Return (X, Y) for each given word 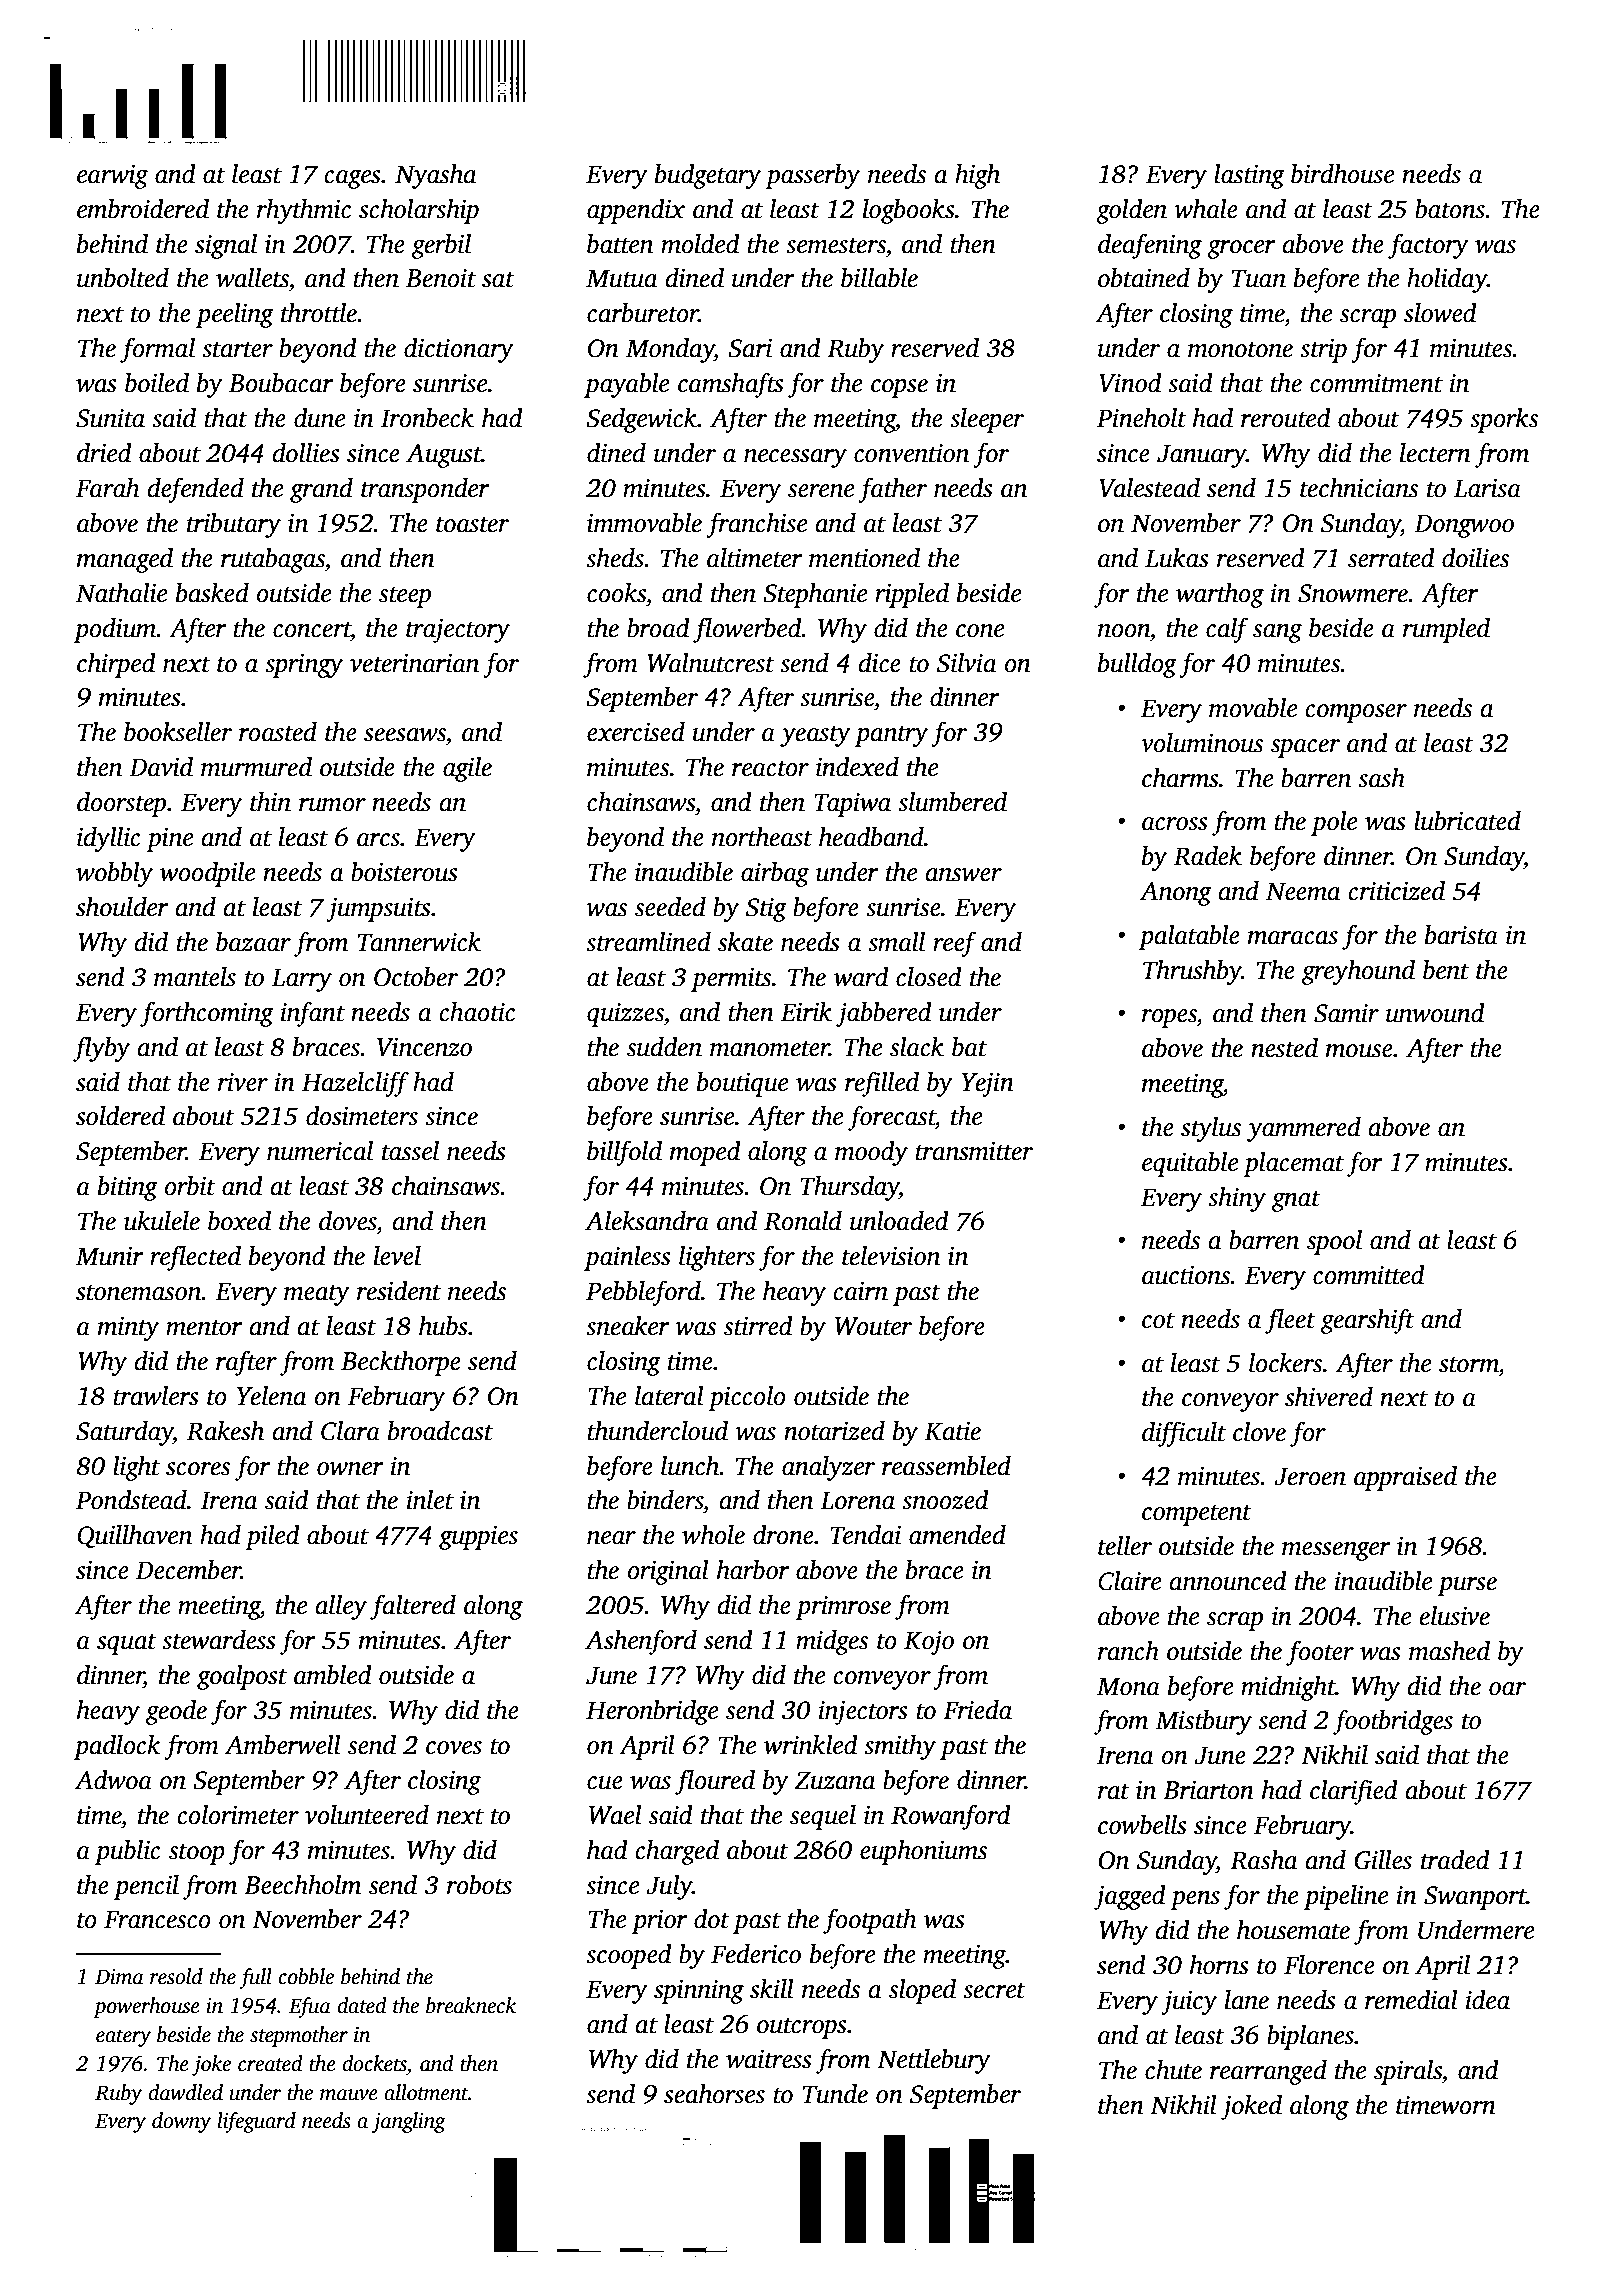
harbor (753, 1570)
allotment (426, 2092)
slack (917, 1047)
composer (1356, 713)
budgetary (708, 176)
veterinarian (414, 663)
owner (350, 1469)
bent (1446, 970)
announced (1228, 1581)
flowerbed (747, 630)
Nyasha (436, 176)
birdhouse (1342, 174)
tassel (410, 1151)
